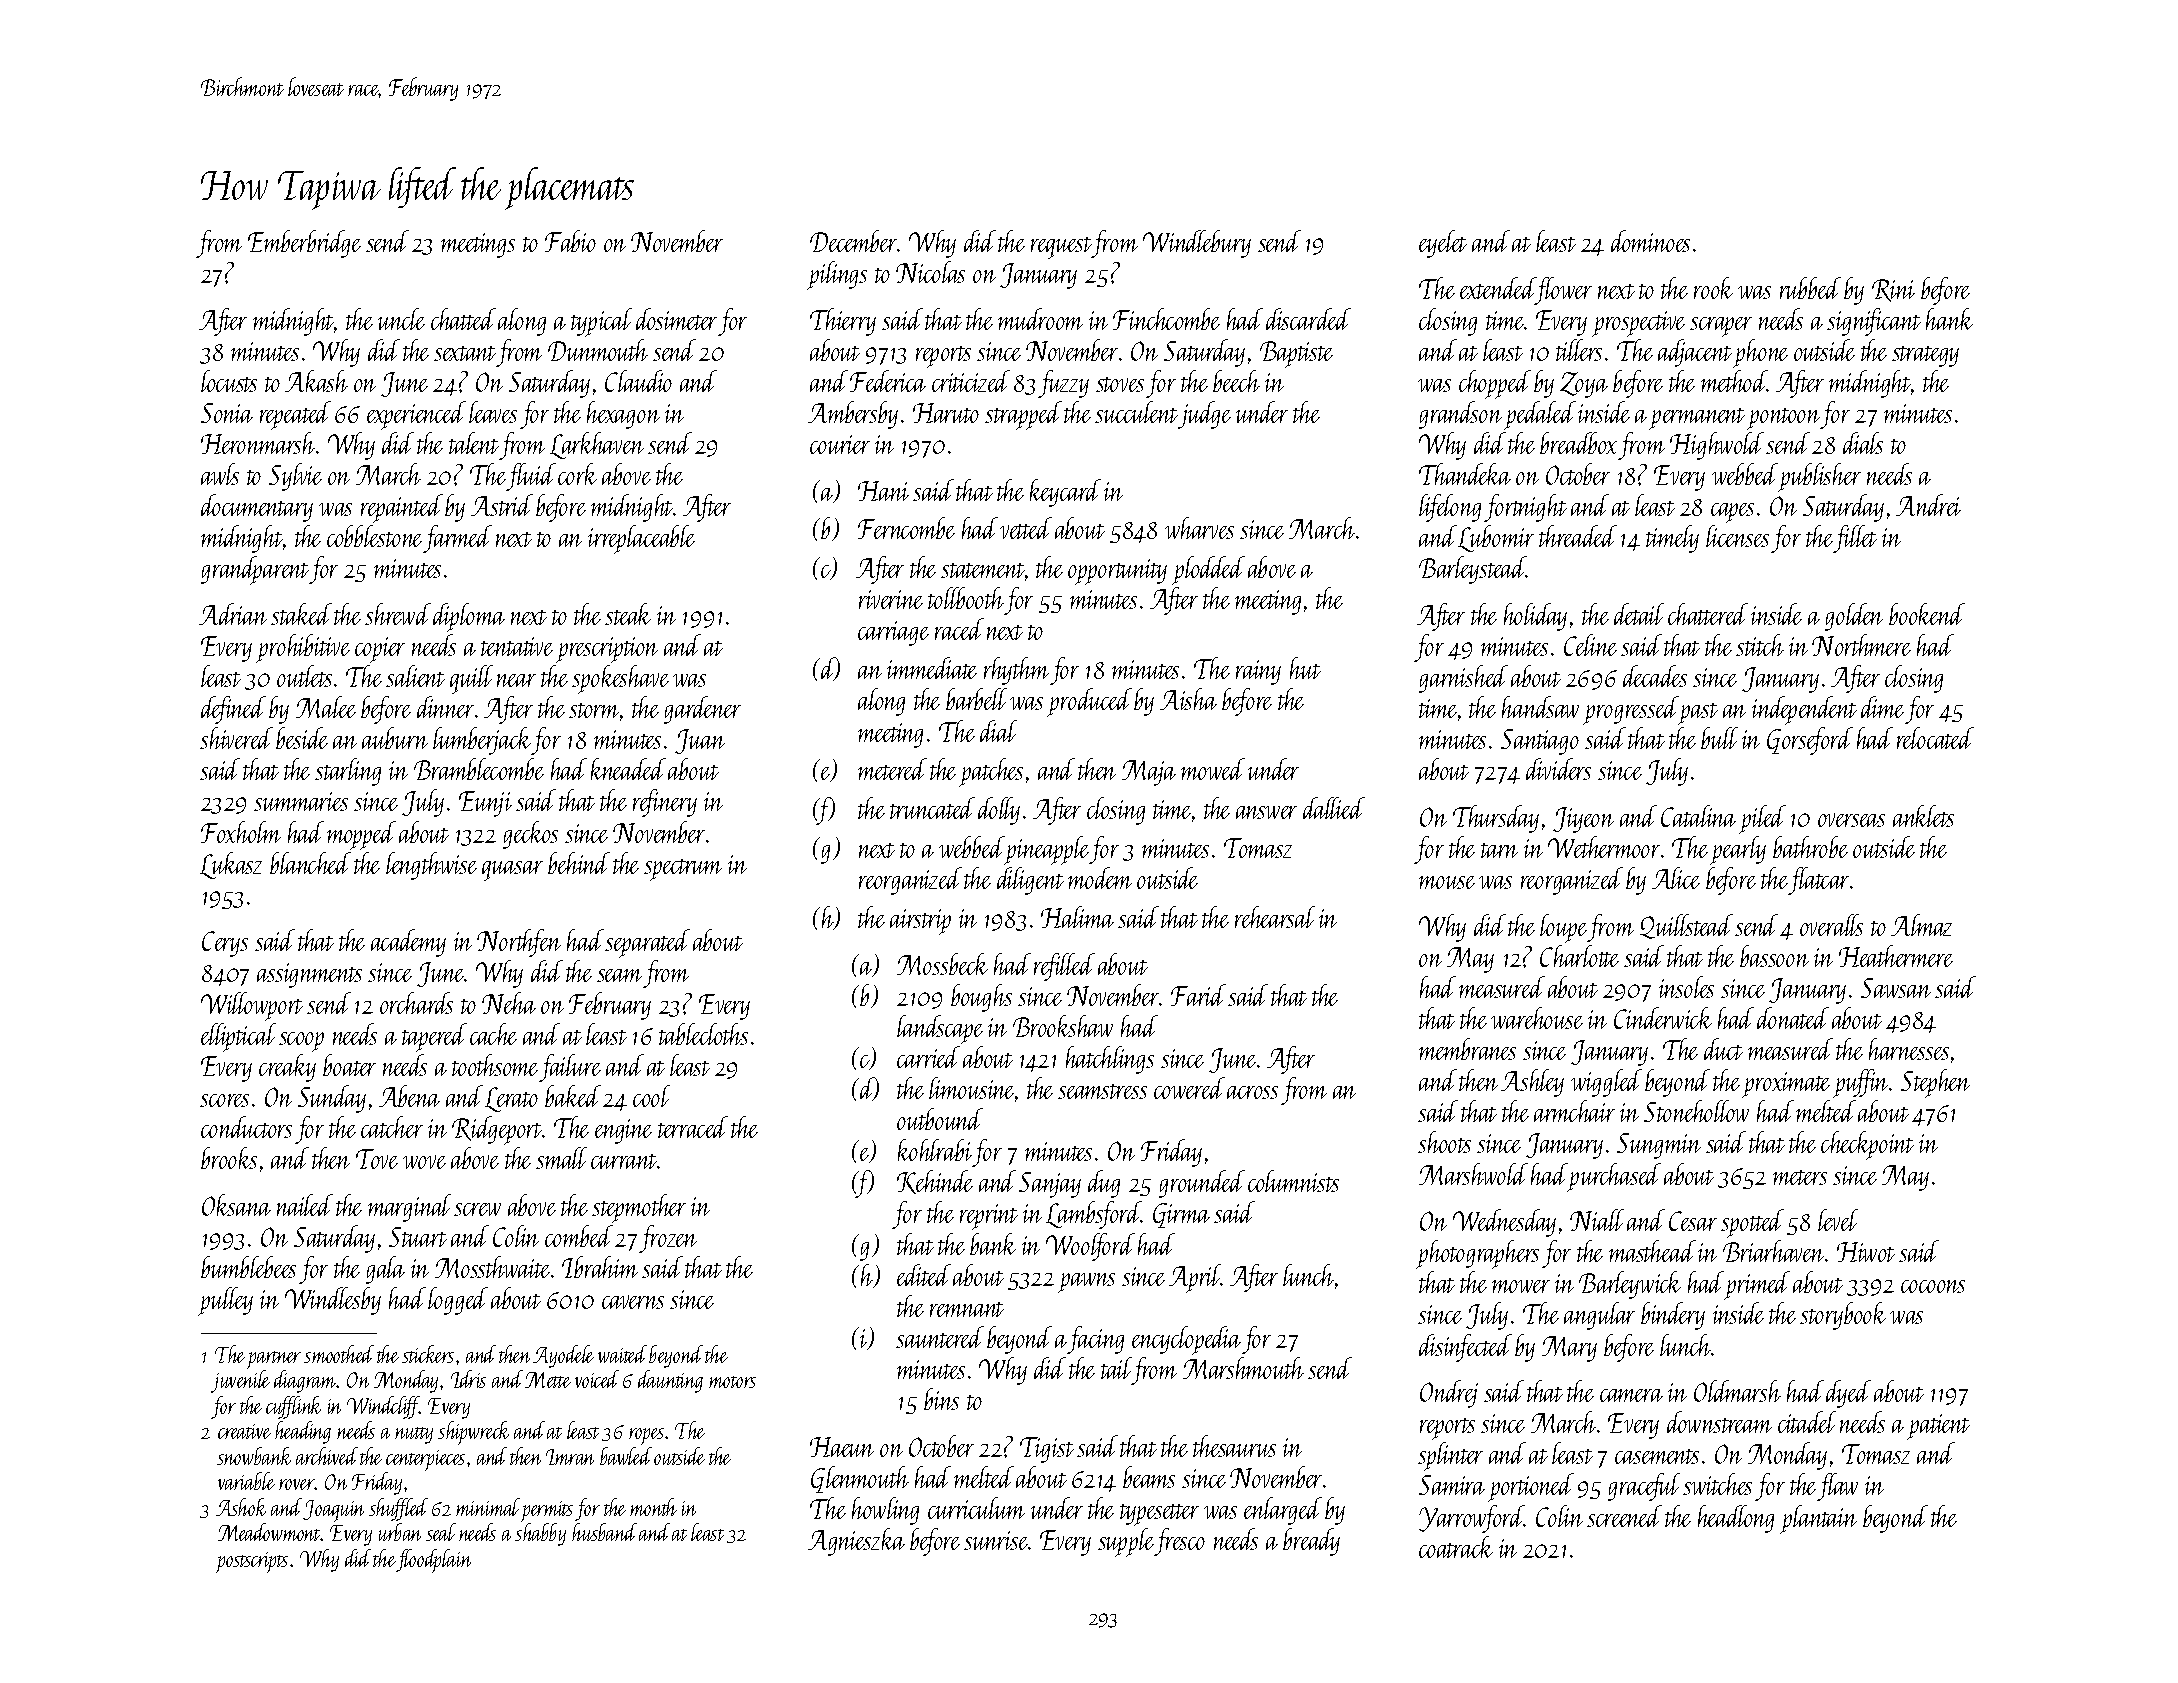 The width and height of the image is (2178, 1683). Describe the element at coordinates (1800, 1177) in the image. I see `meters` at that location.
